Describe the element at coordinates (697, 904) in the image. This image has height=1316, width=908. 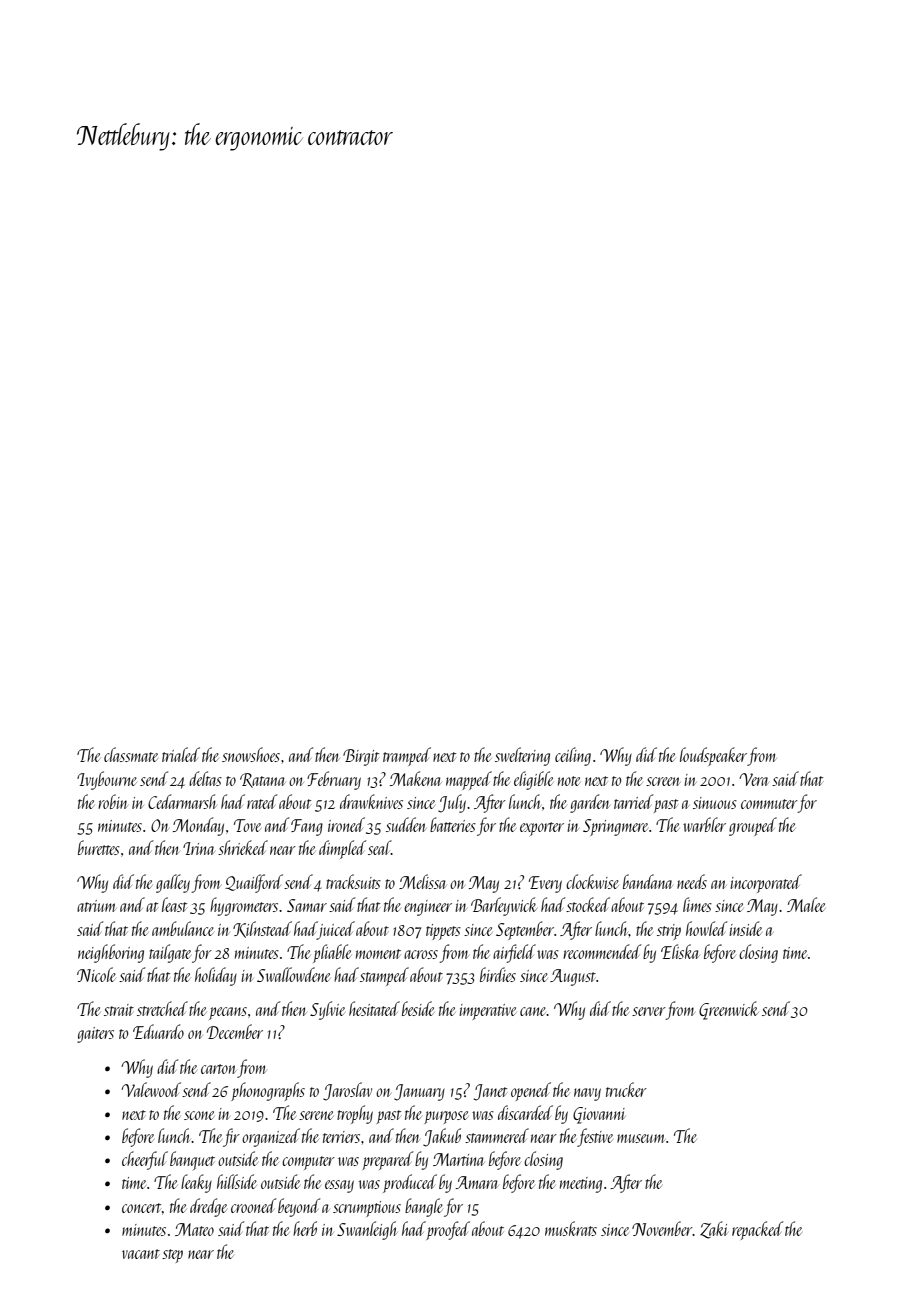
I see `limes` at that location.
